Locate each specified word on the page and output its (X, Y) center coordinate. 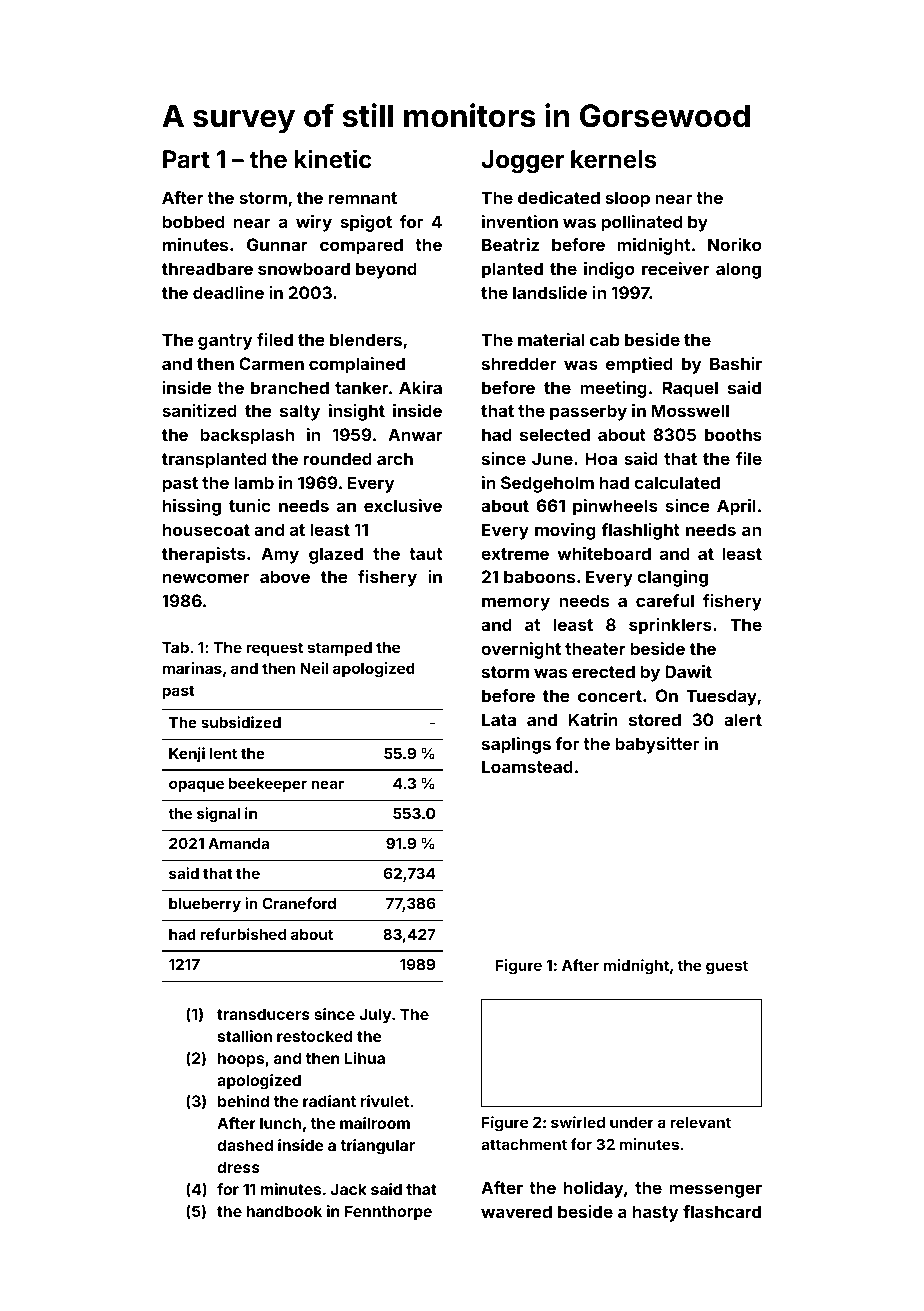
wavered (516, 1211)
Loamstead (527, 766)
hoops (241, 1059)
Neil (314, 668)
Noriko (735, 244)
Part (186, 159)
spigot (366, 223)
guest (727, 967)
